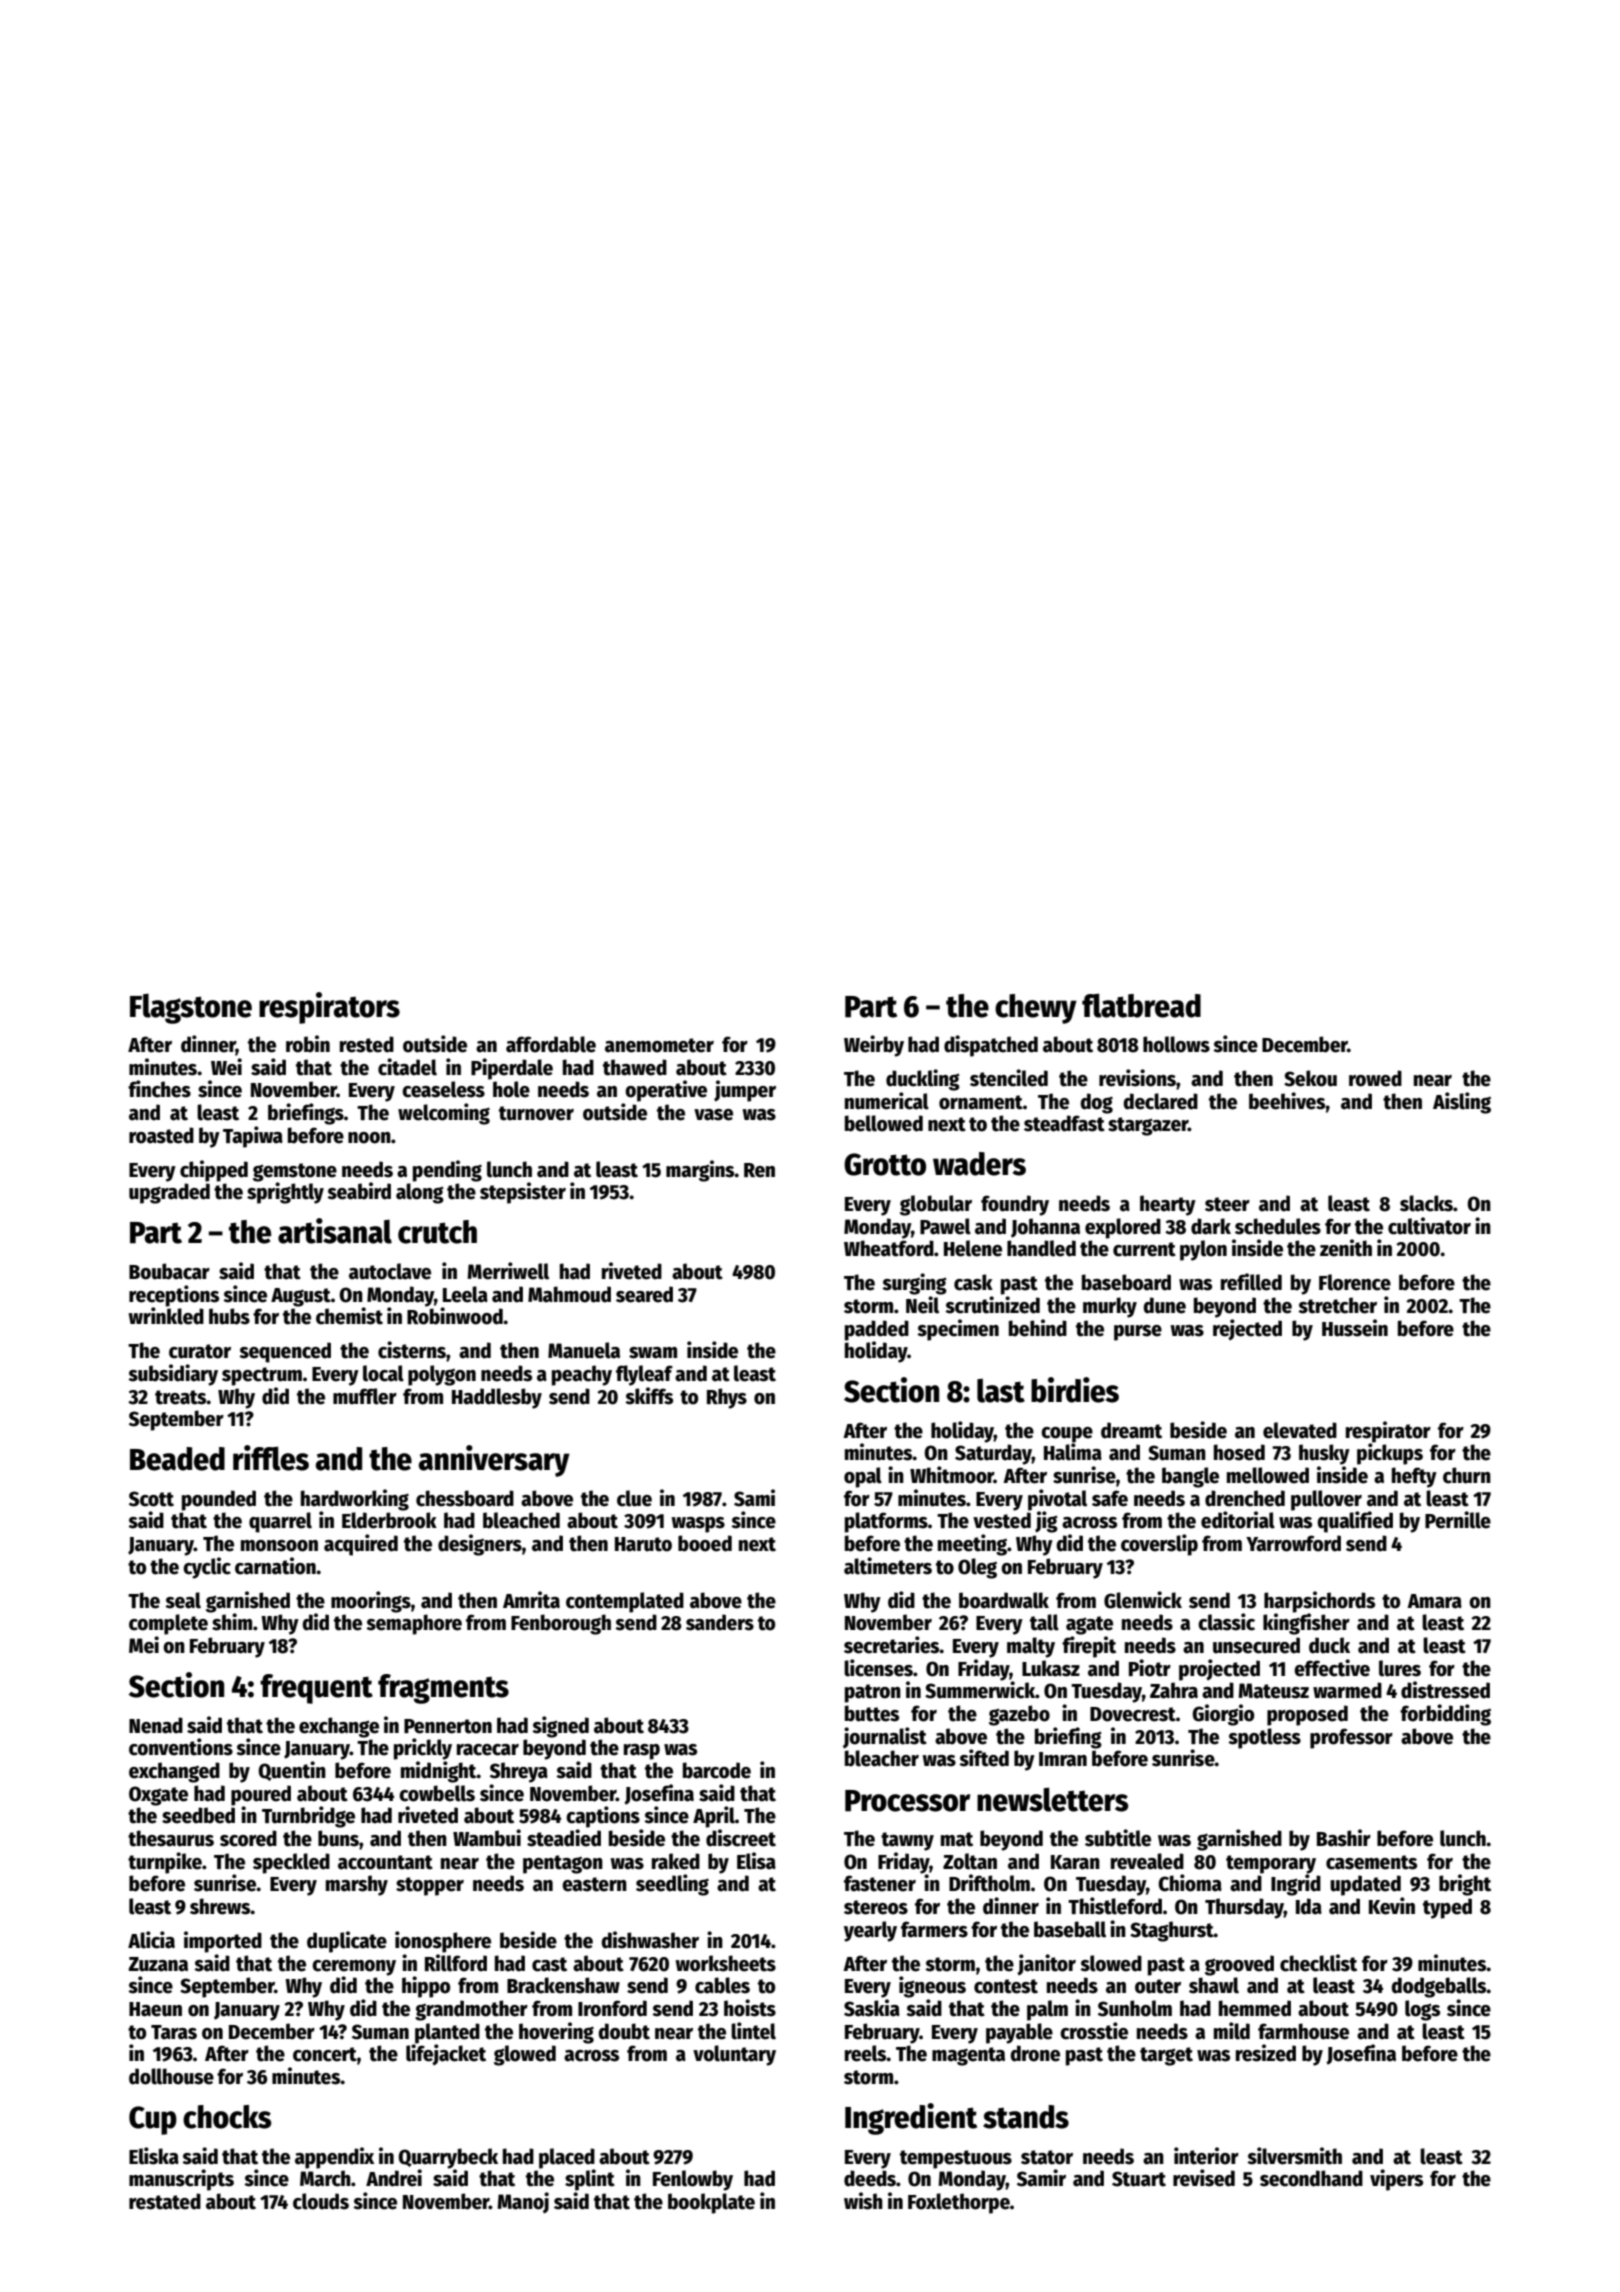 Image resolution: width=1620 pixels, height=2292 pixels. I want to click on ceremony, so click(354, 1968).
